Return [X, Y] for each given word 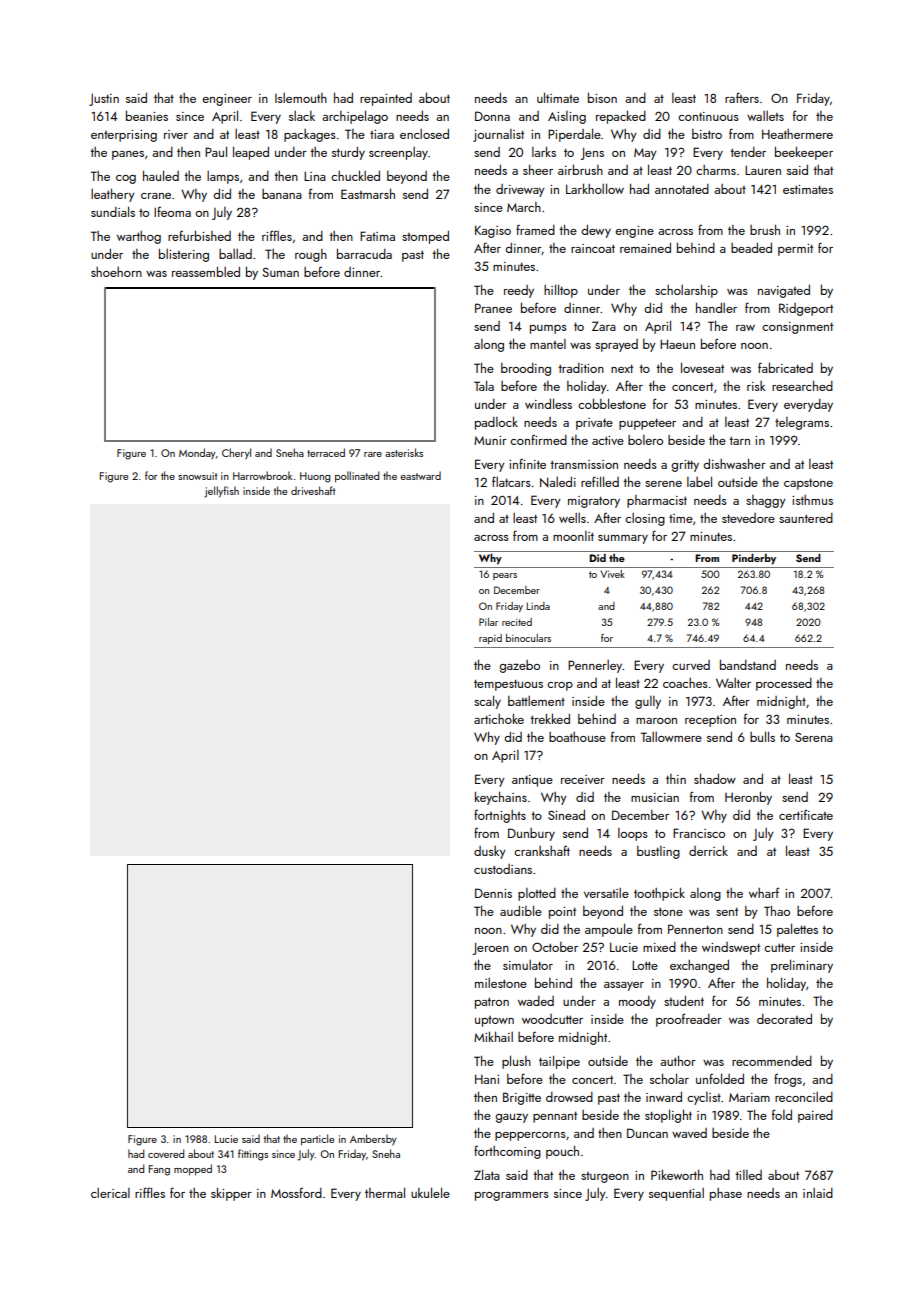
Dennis [493, 893]
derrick [708, 850]
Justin [104, 100]
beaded [751, 248]
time [681, 518]
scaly [487, 702]
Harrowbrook [262, 475]
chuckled [355, 175]
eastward [420, 475]
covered [166, 1153]
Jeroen [491, 949]
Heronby [748, 798]
